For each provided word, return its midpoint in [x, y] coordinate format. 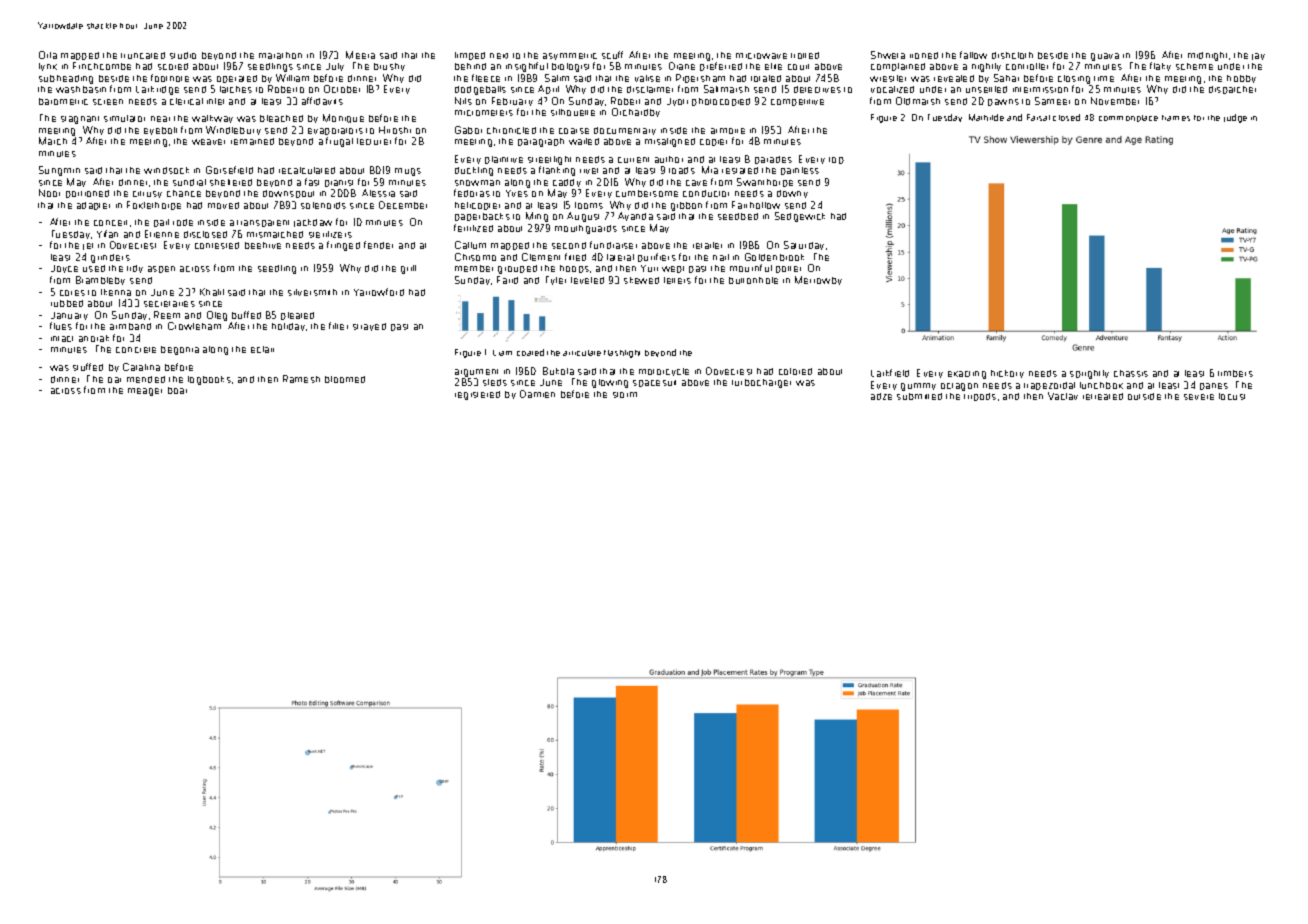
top [836, 160]
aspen [161, 269]
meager [145, 392]
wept [673, 269]
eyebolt [160, 131]
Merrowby [818, 280]
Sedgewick [800, 217]
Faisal [1038, 117]
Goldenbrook [774, 257]
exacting [967, 375]
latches [236, 89]
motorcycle [664, 372]
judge [1235, 118]
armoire [728, 131]
